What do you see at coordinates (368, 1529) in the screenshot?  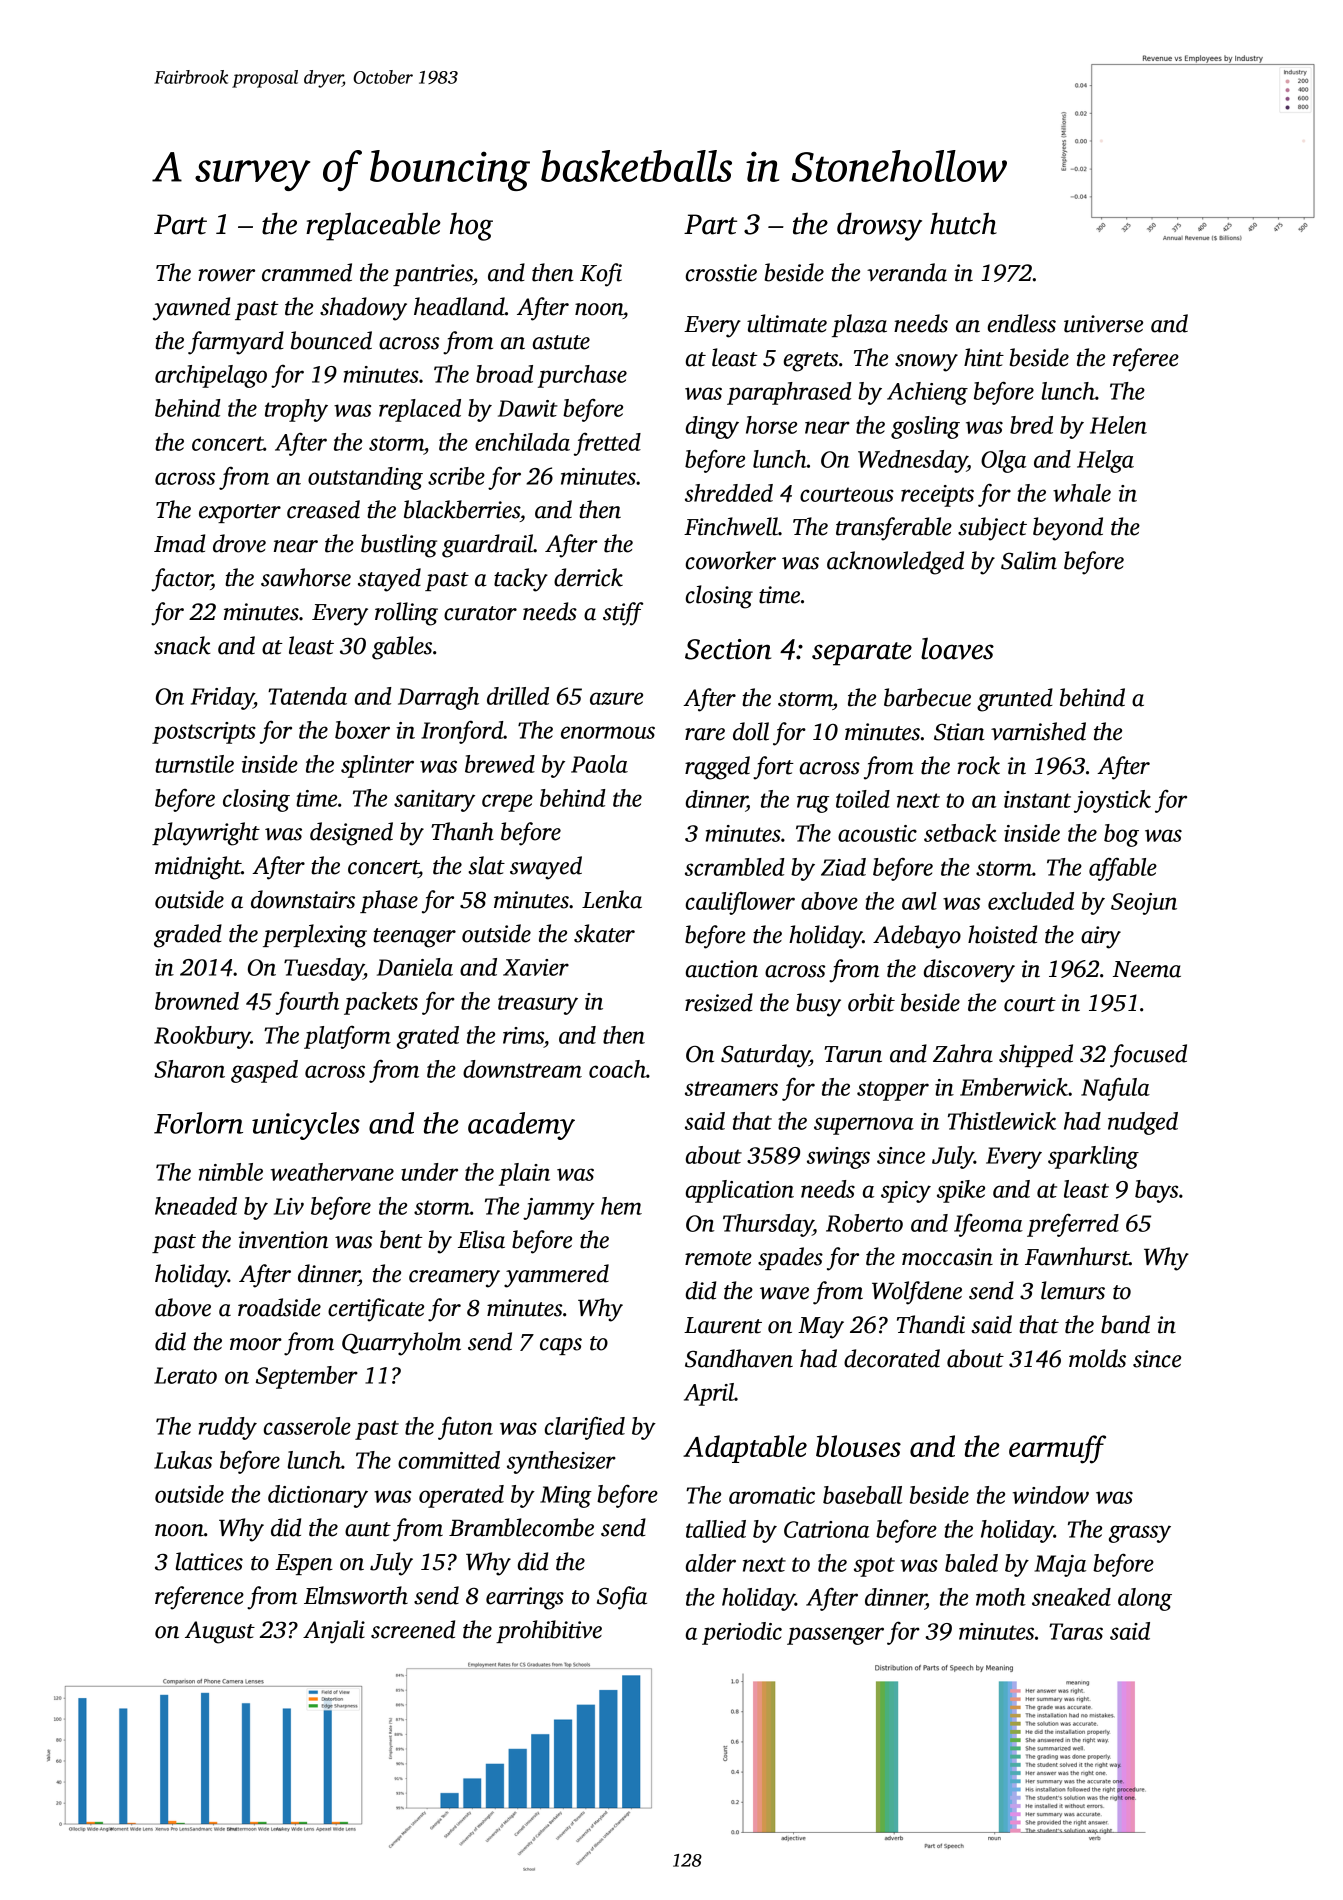 I see `aunt` at bounding box center [368, 1529].
